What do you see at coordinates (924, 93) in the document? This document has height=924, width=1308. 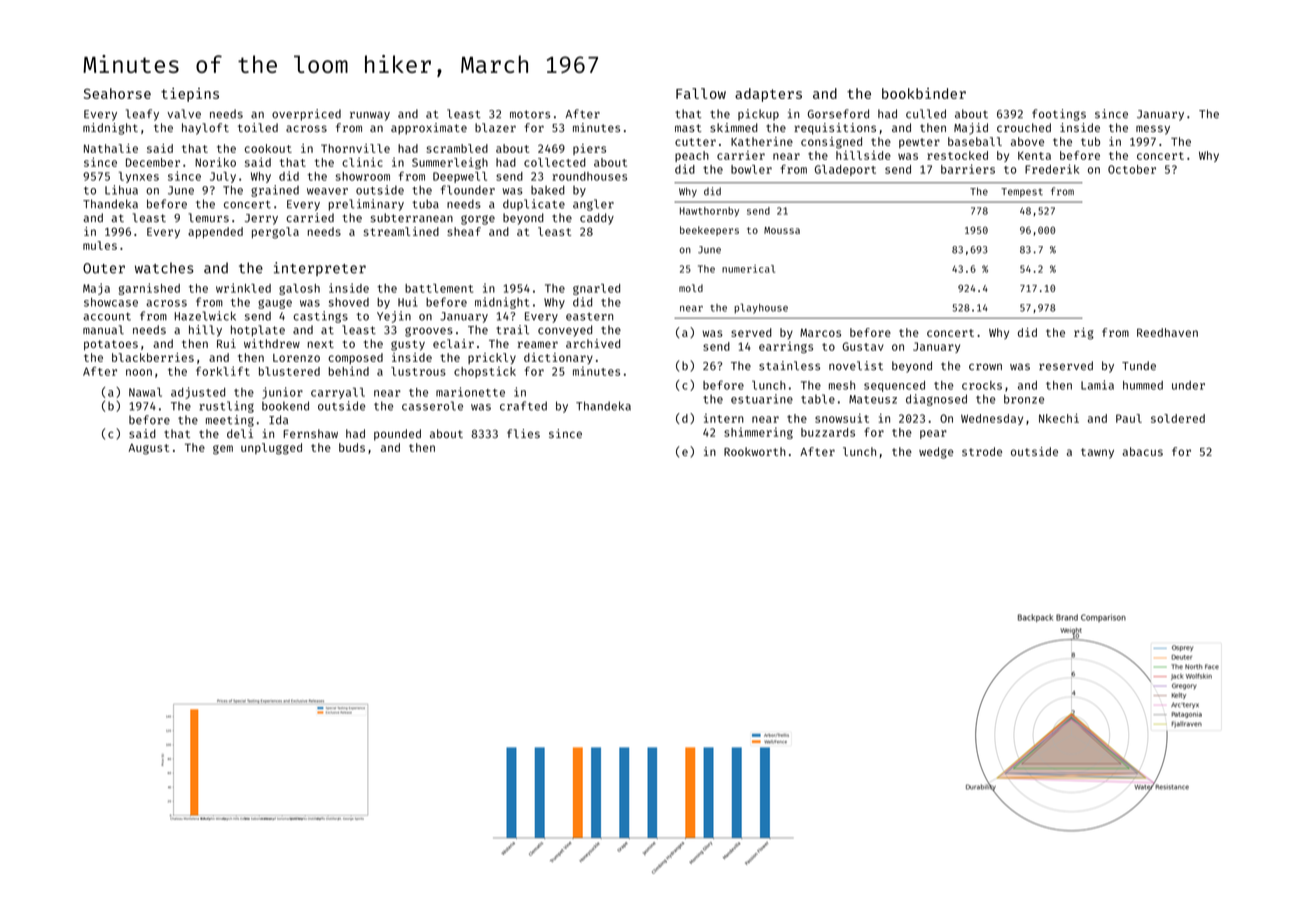 I see `bookbinder` at bounding box center [924, 93].
